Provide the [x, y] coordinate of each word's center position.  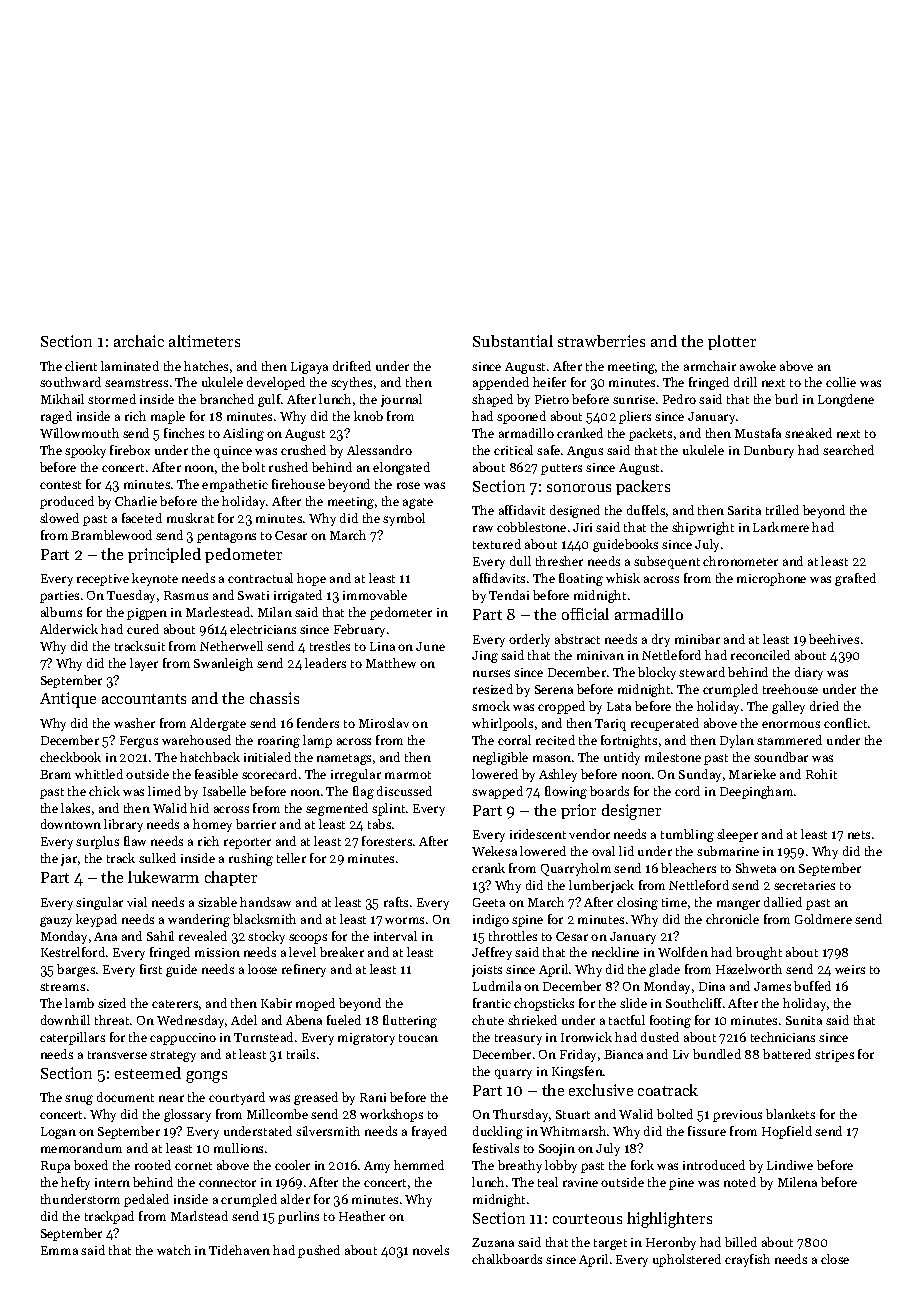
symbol [404, 519]
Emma [59, 1250]
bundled [717, 1054]
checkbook [70, 757]
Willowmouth [79, 433]
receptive [103, 580]
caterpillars [72, 1038]
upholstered [687, 1260]
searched [848, 450]
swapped [497, 792]
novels [431, 1250]
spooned [521, 417]
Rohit [821, 774]
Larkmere [781, 527]
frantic [492, 1003]
